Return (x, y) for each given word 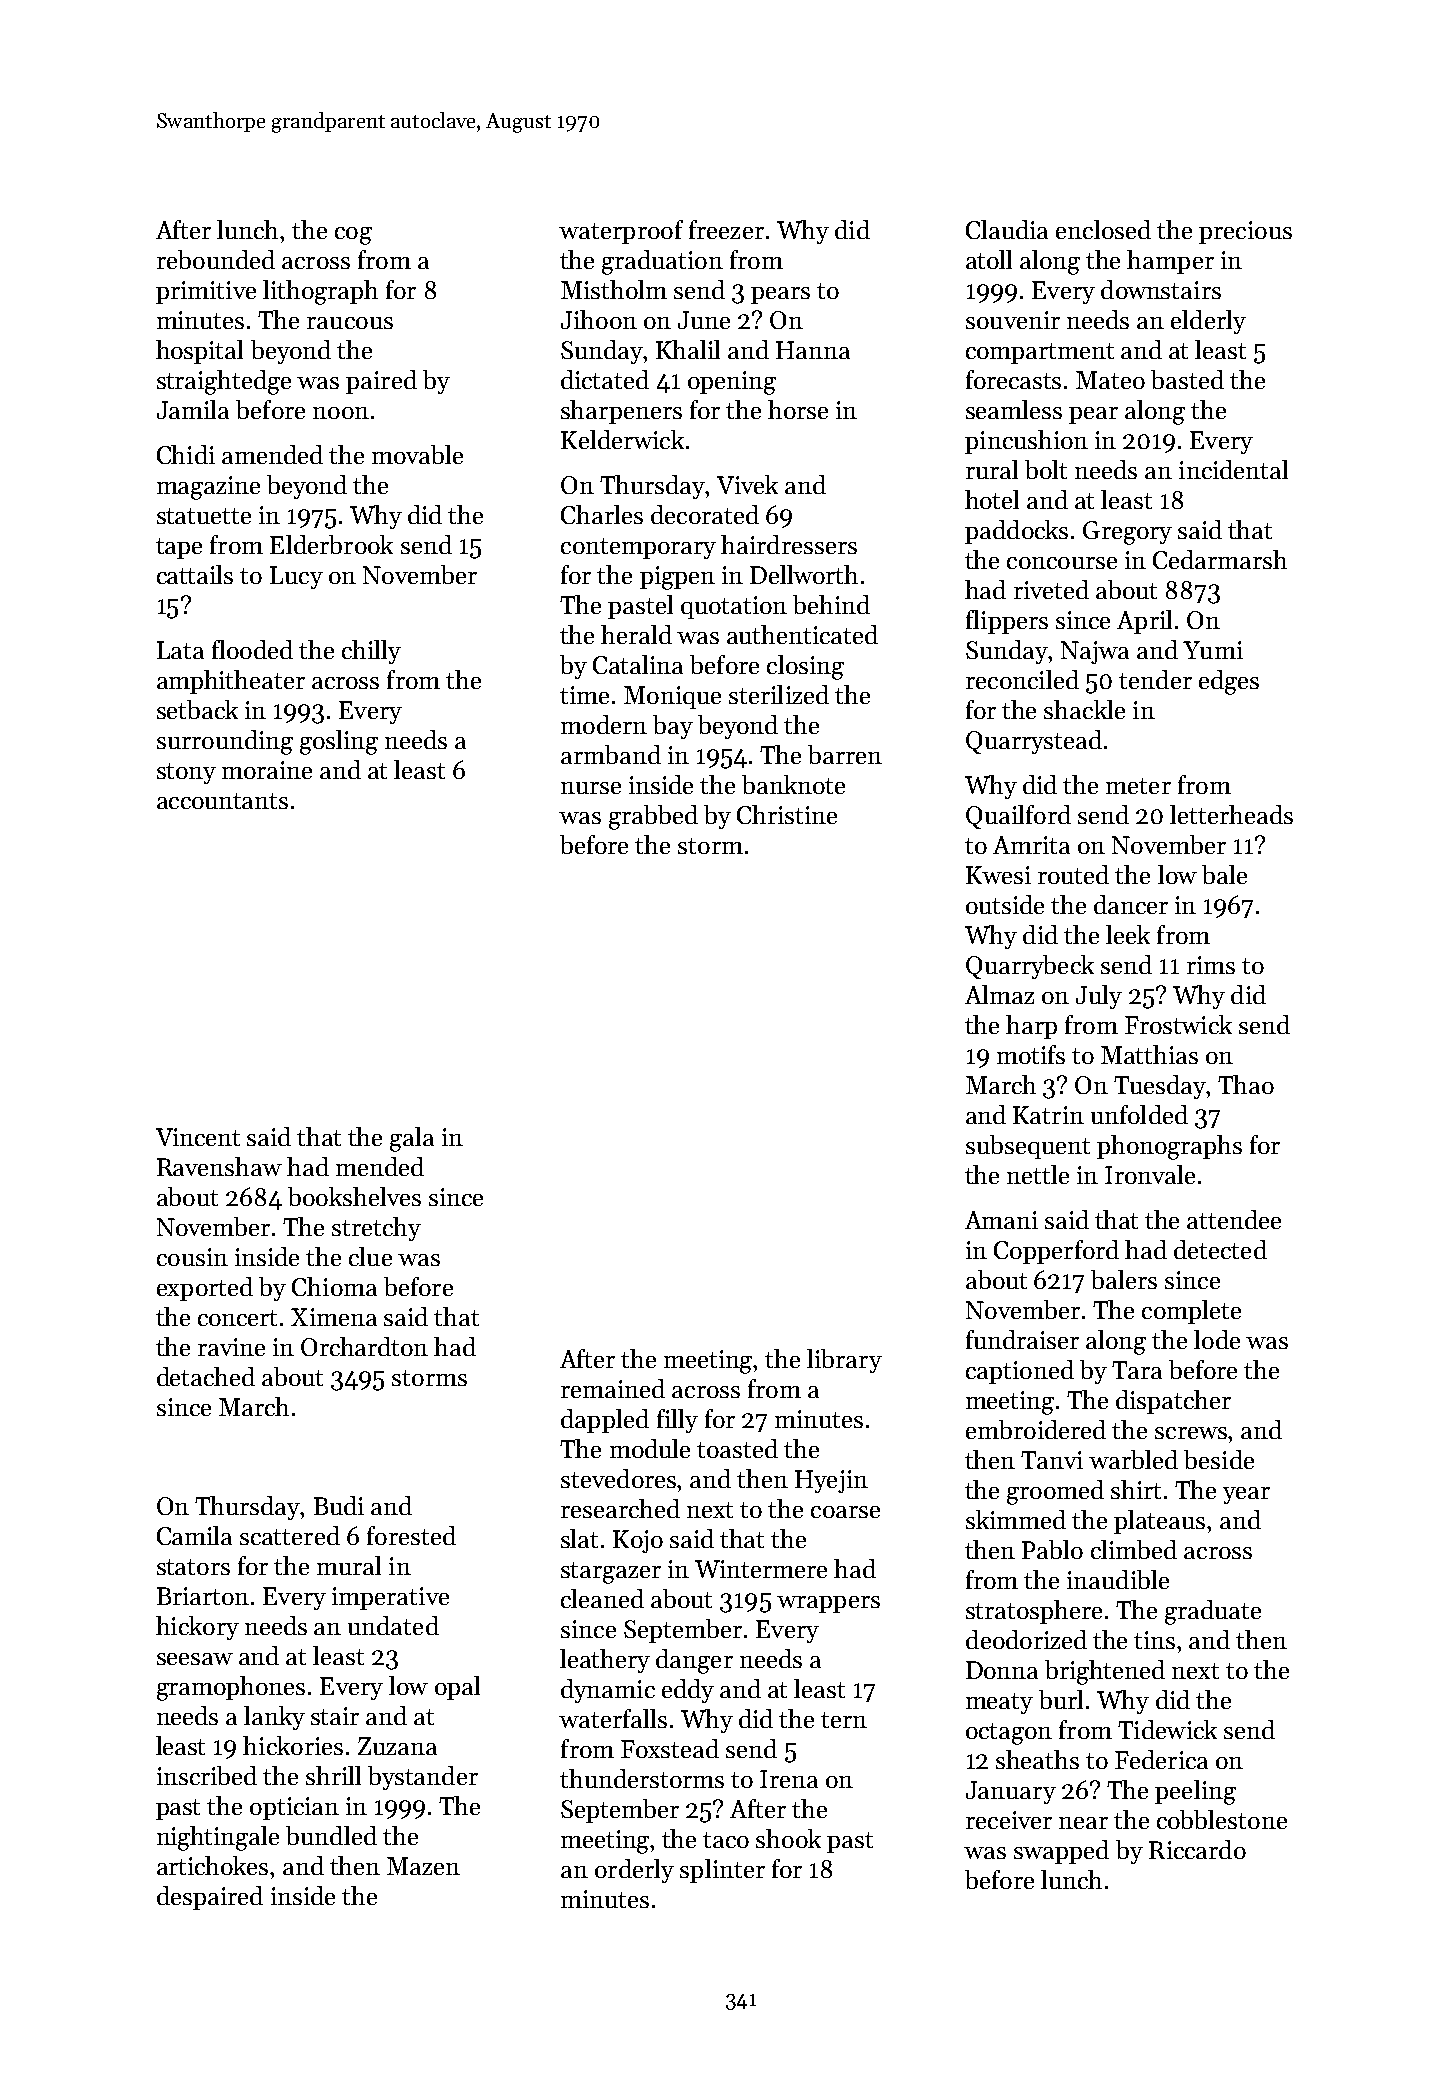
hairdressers (789, 544)
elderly (1208, 322)
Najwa (1095, 652)
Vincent (198, 1137)
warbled (1133, 1459)
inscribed (207, 1775)
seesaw (195, 1659)
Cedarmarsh (1220, 559)
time (584, 695)
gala (412, 1139)
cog (353, 236)
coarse (845, 1512)
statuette (204, 516)
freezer (726, 229)
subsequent (1028, 1147)
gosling (339, 742)
